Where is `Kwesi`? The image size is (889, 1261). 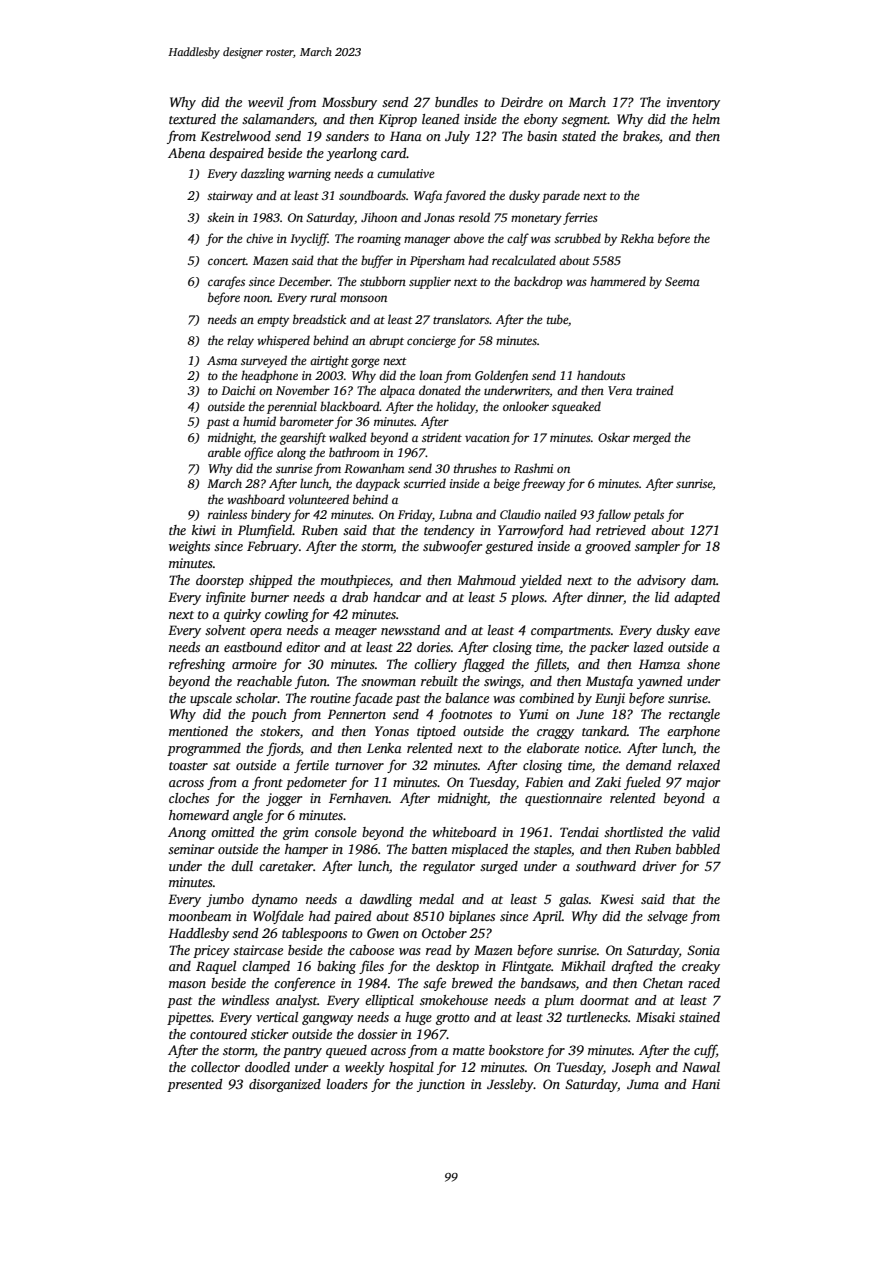 Kwesi is located at coordinates (617, 899).
